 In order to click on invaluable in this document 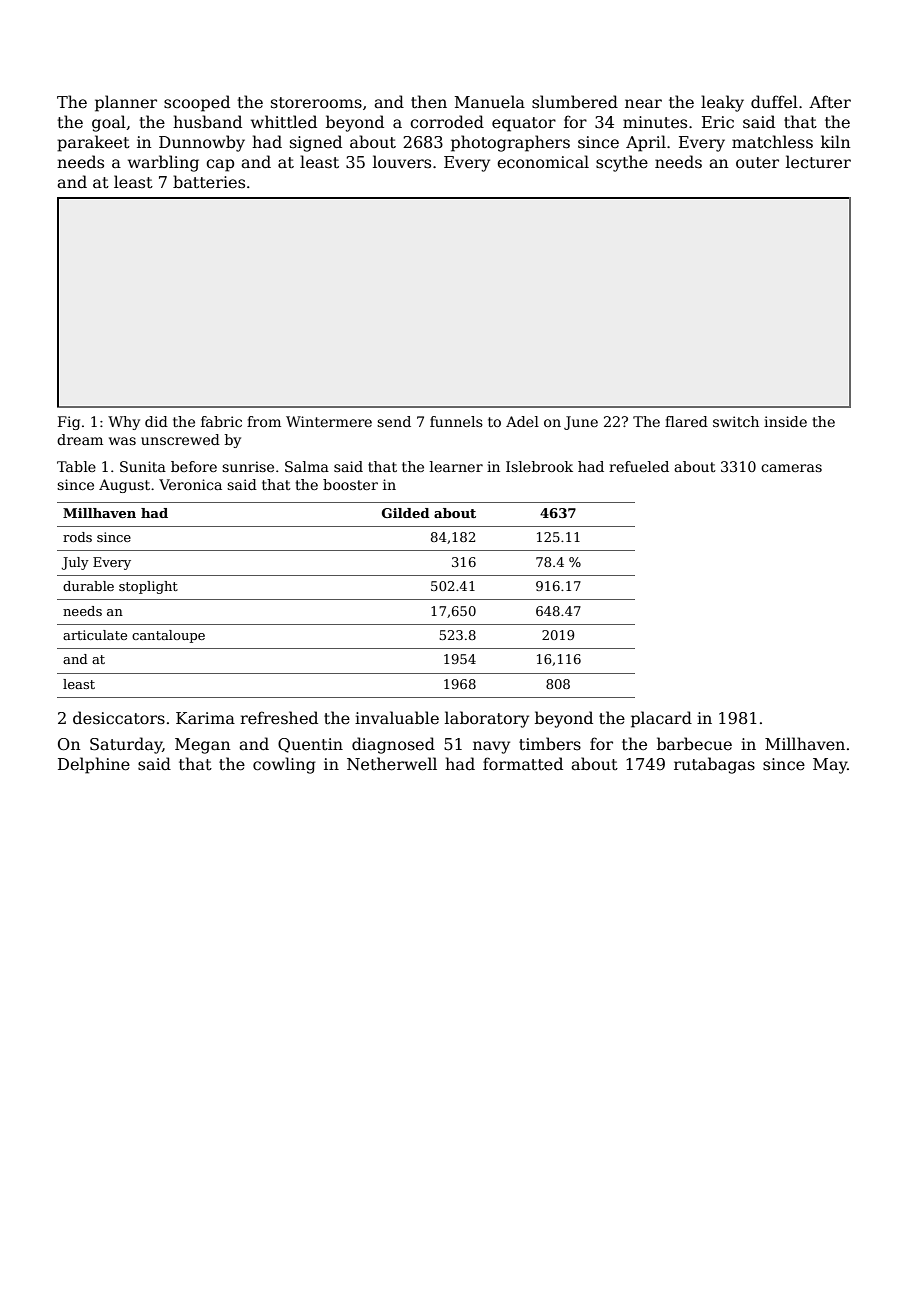, I will do `click(397, 718)`.
